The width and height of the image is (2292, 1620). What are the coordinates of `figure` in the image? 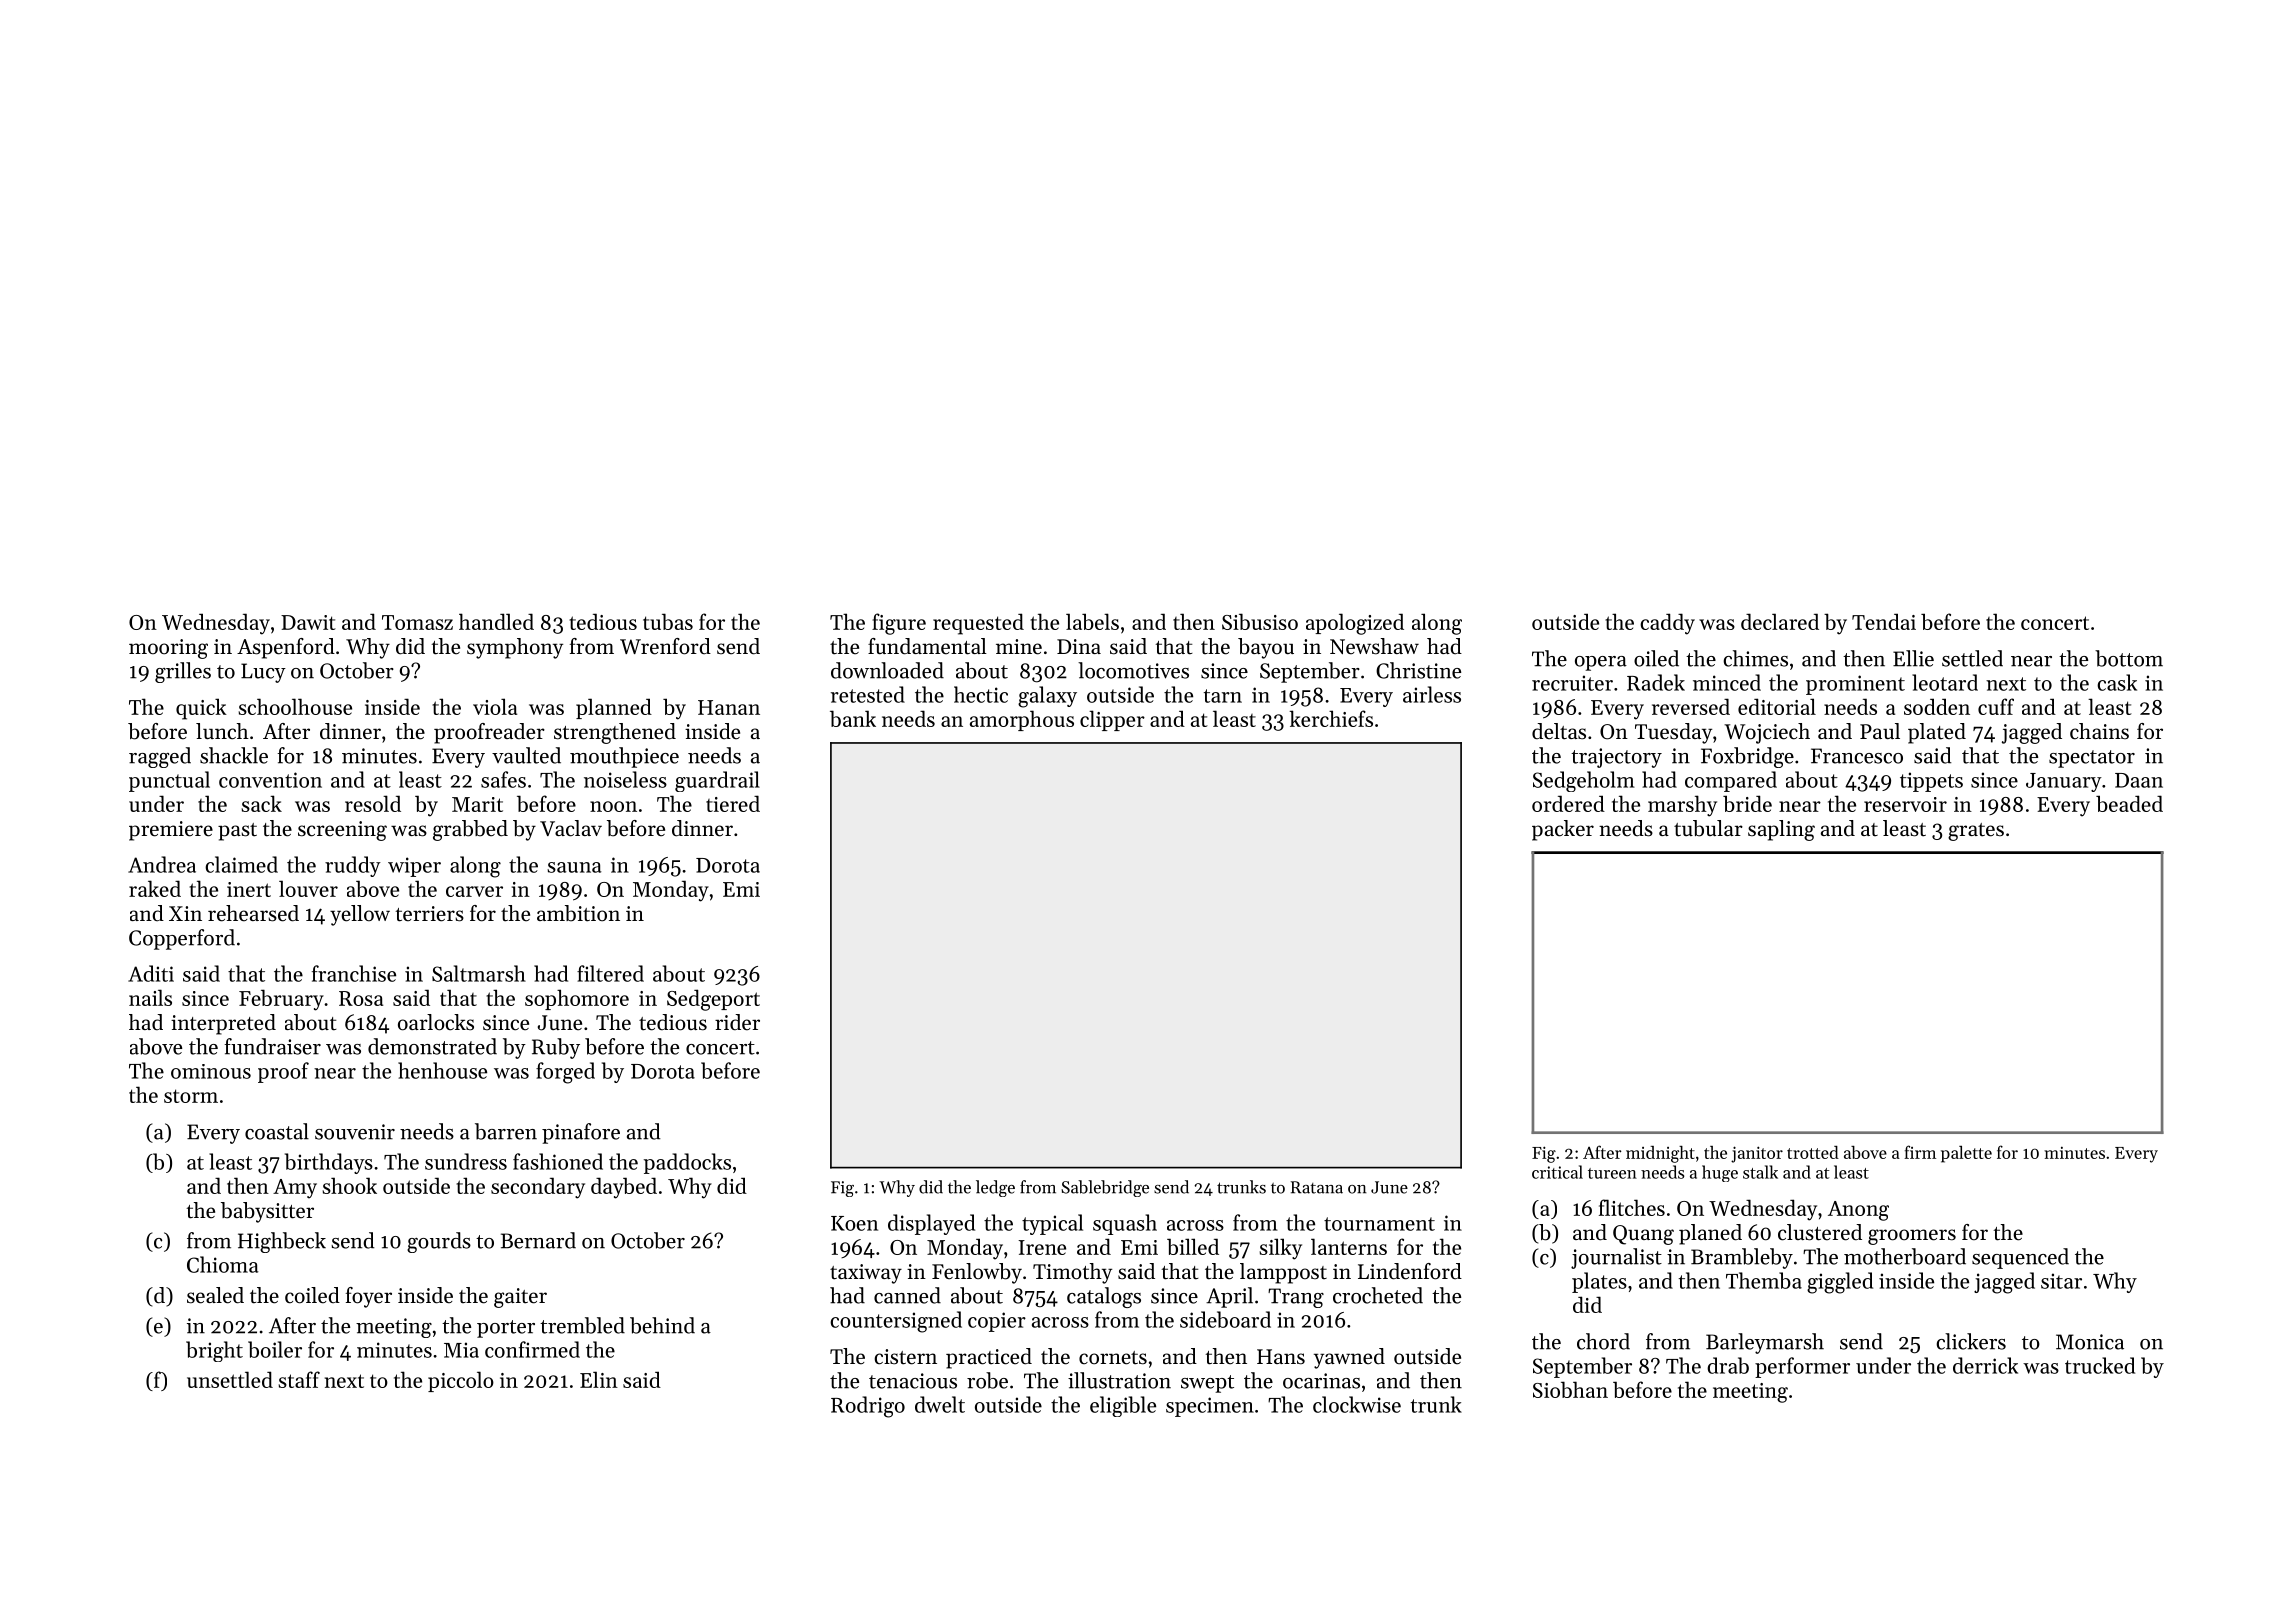 It's located at (899, 624).
